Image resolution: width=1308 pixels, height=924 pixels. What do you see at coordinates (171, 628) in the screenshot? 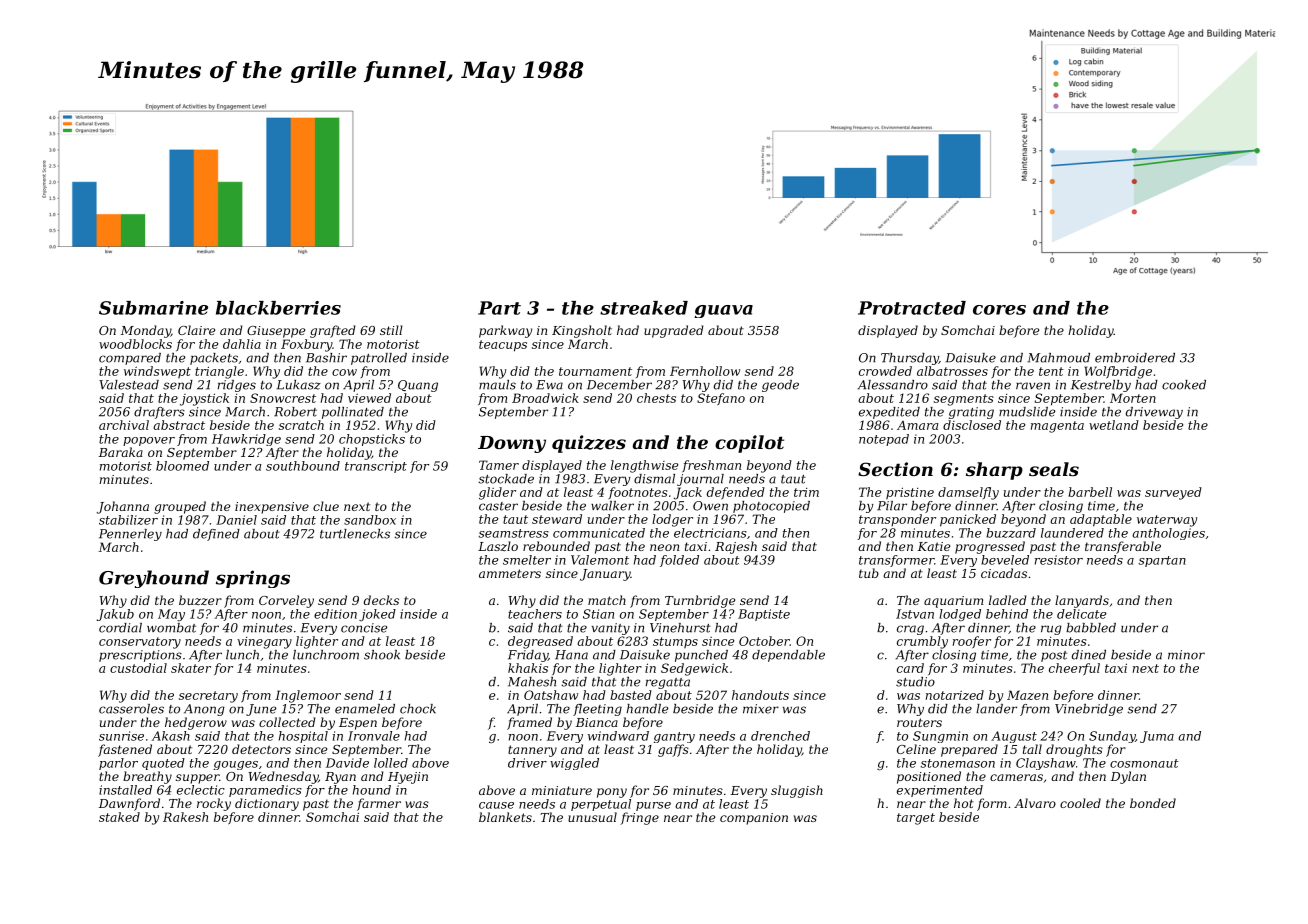
I see `wombat` at bounding box center [171, 628].
